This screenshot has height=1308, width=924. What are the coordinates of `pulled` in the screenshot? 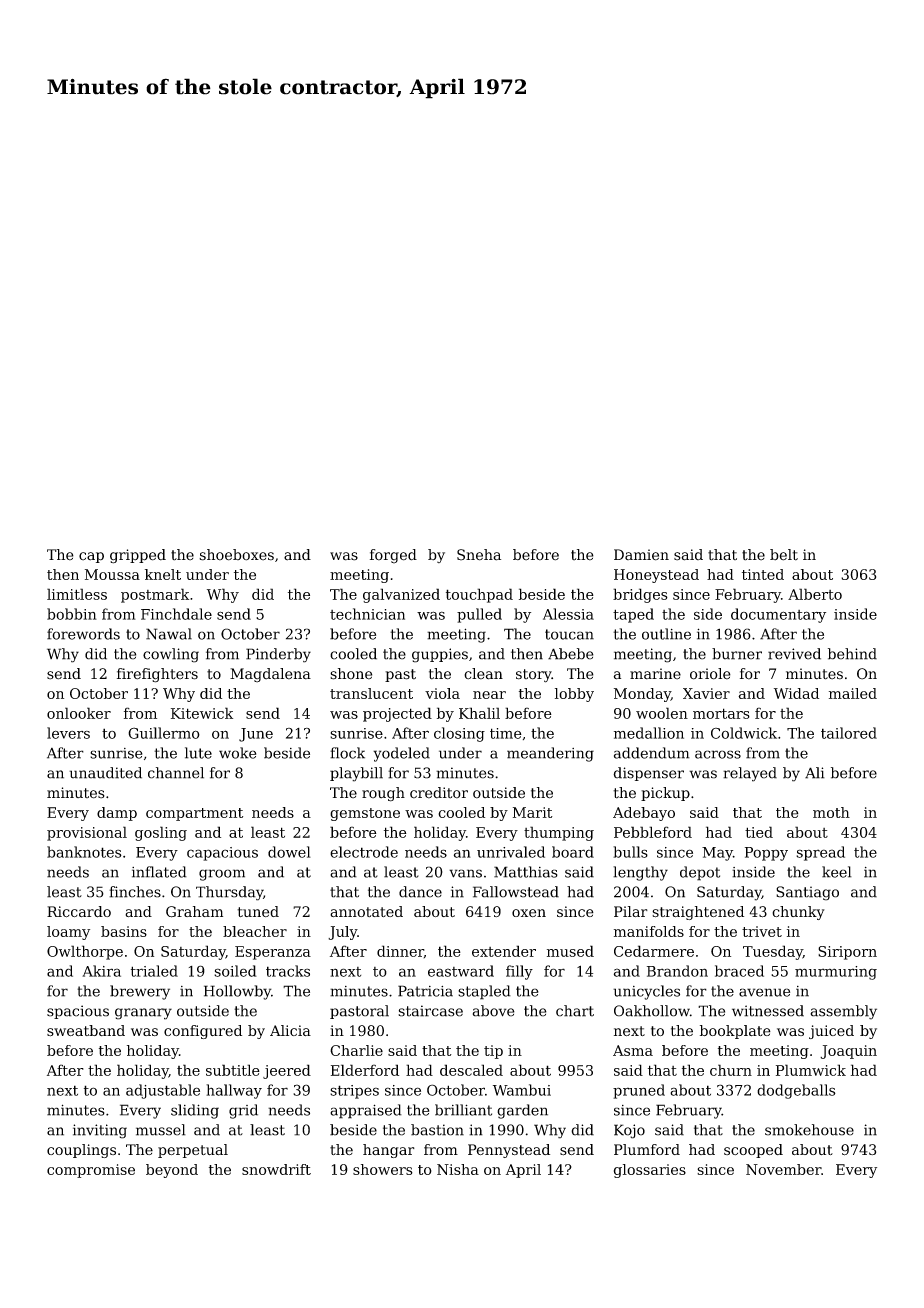 It's located at (479, 615).
